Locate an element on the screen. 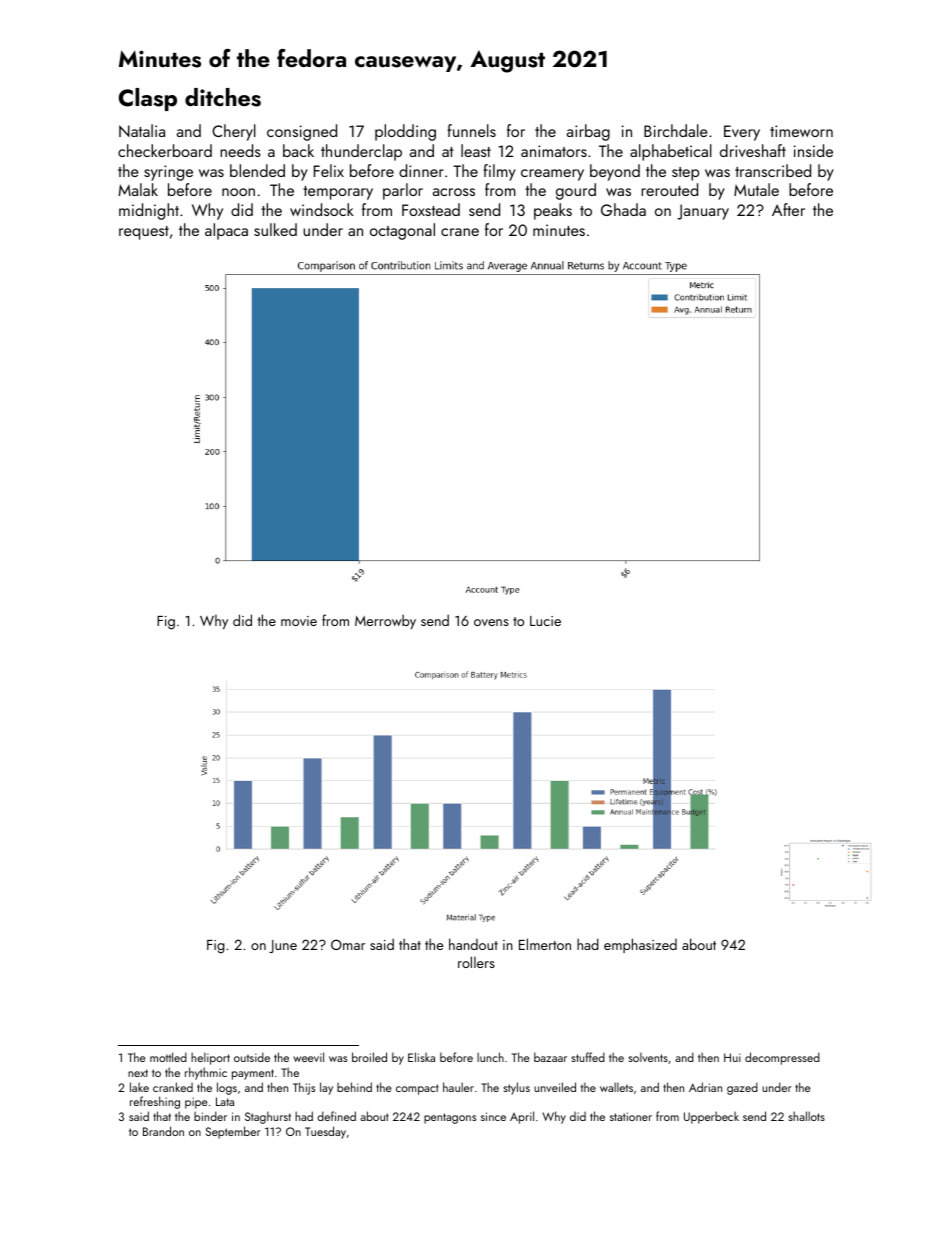  crane is located at coordinates (460, 232).
